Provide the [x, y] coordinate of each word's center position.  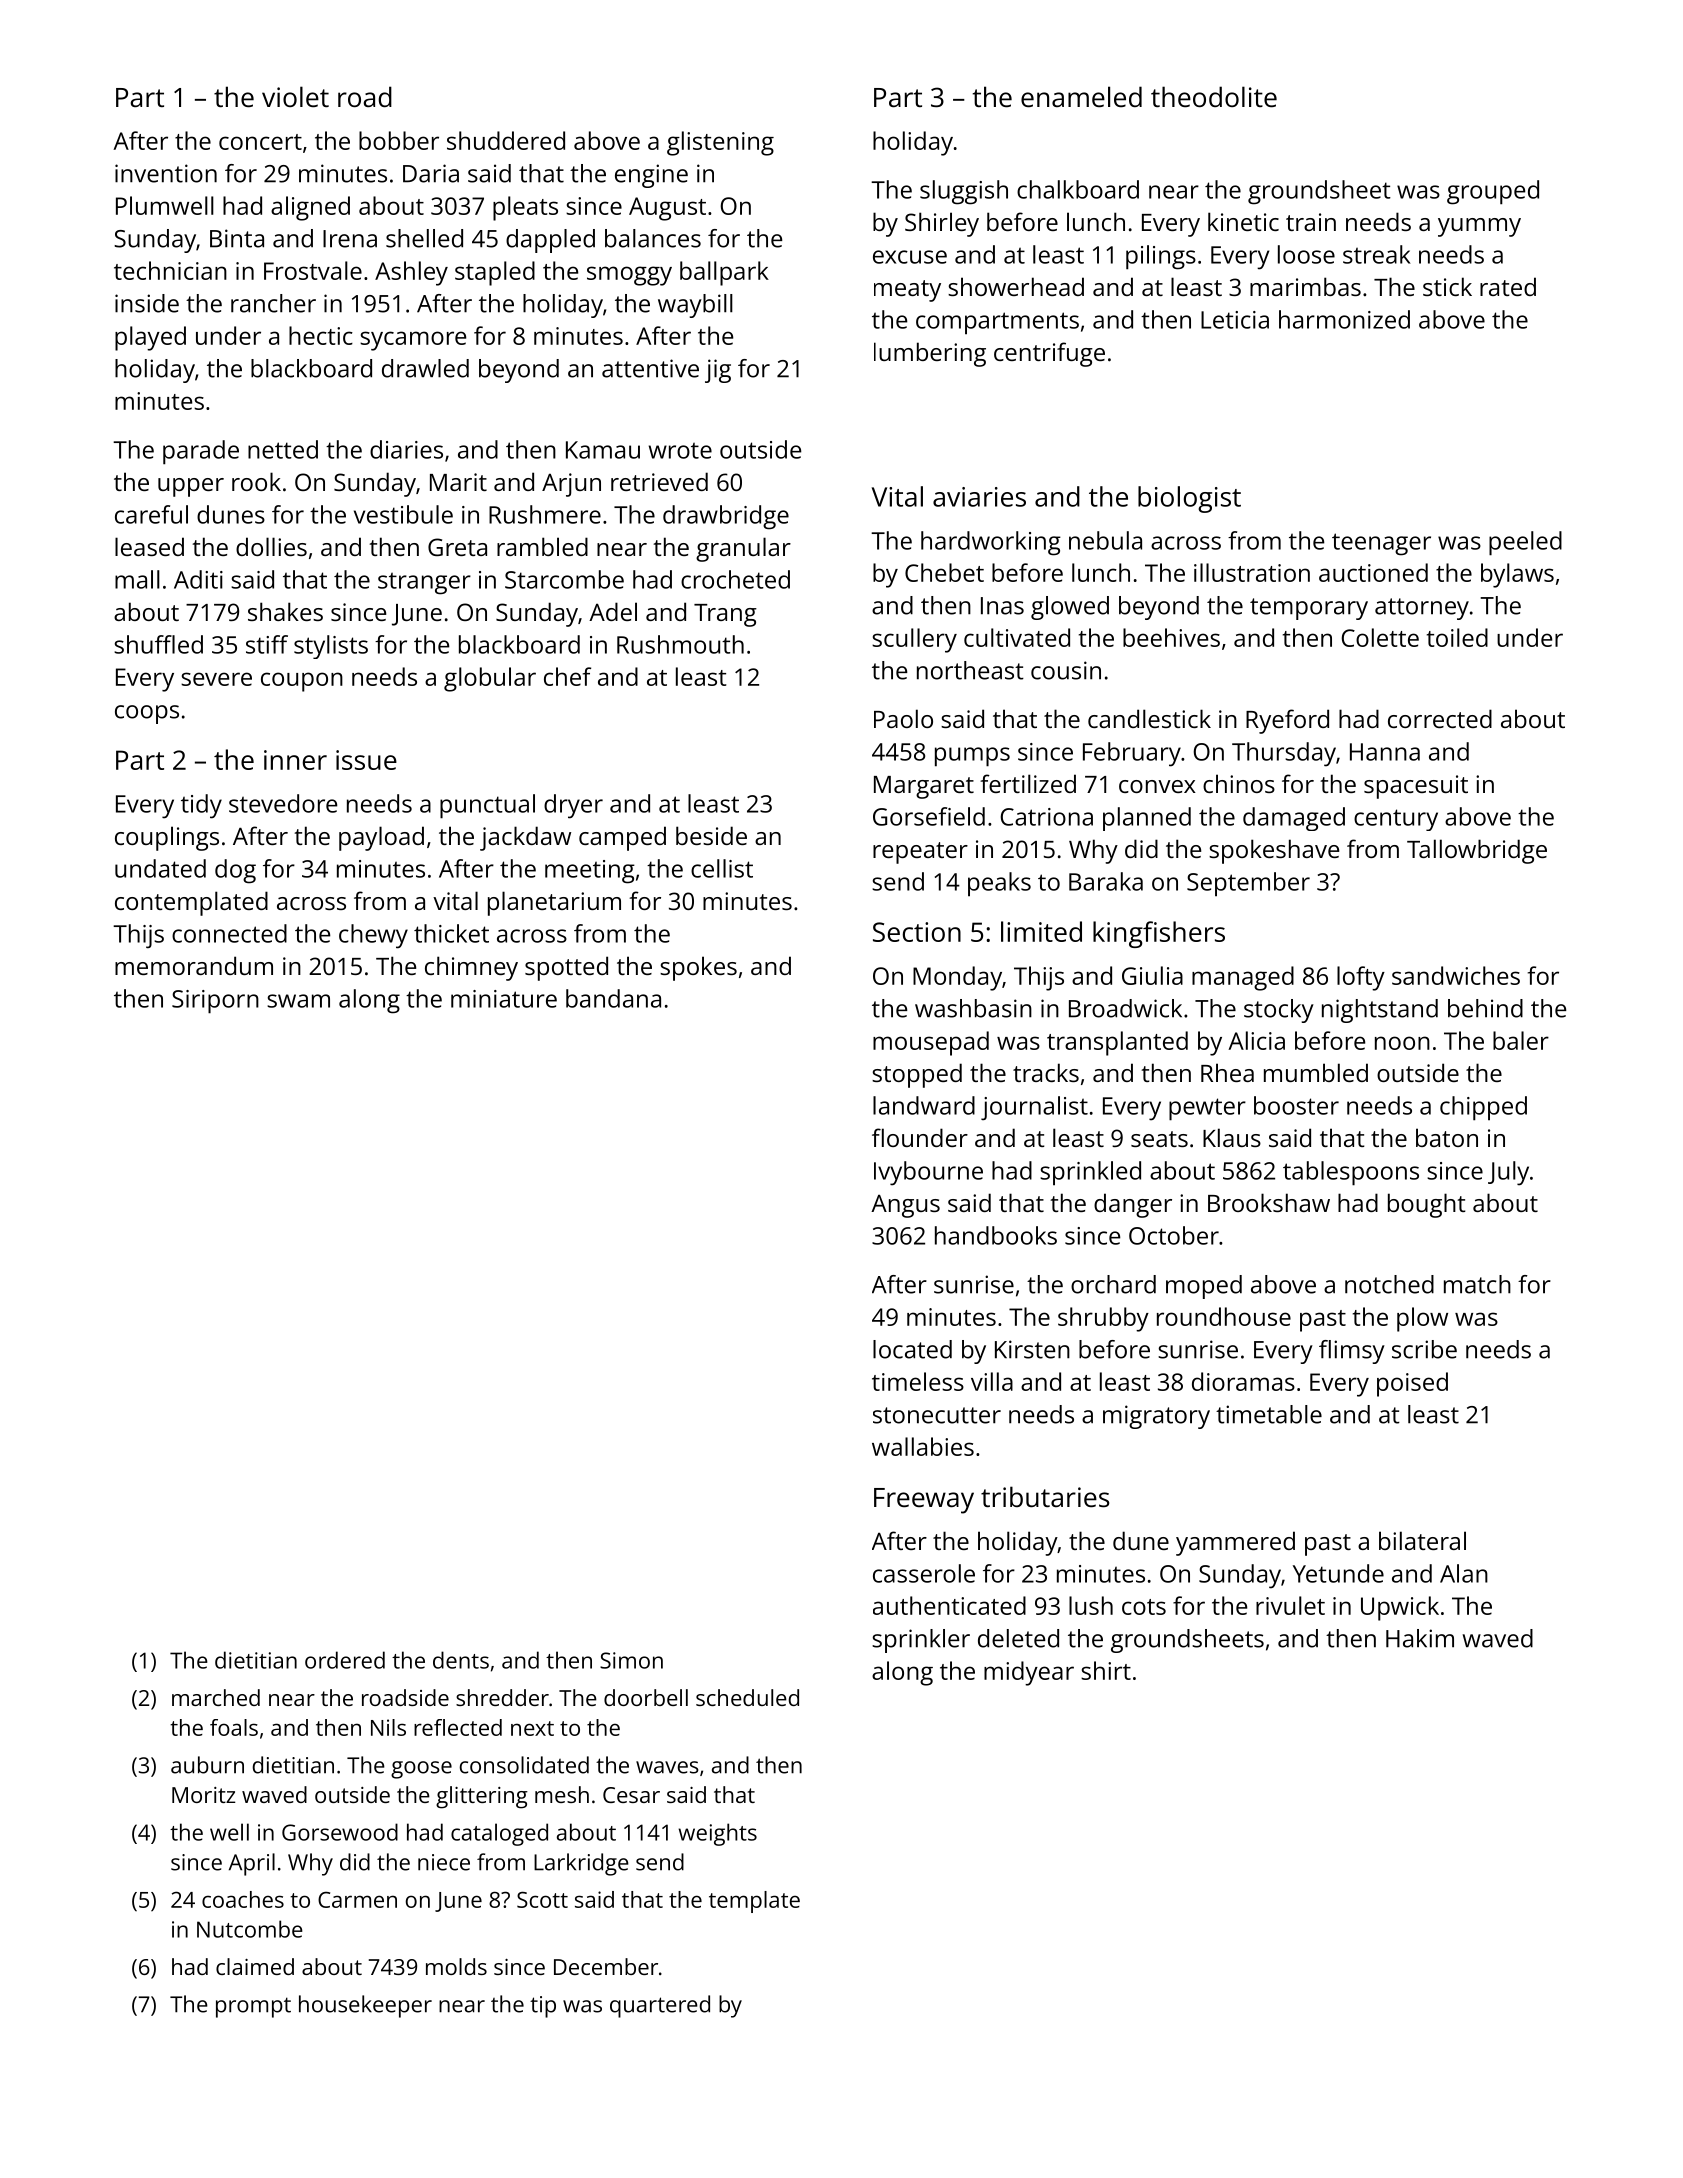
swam [298, 1001]
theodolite [1214, 97]
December [606, 1966]
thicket [451, 933]
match [1477, 1284]
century [1396, 820]
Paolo [903, 718]
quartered [660, 2006]
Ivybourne [928, 1173]
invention [166, 173]
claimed [255, 1966]
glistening [720, 143]
